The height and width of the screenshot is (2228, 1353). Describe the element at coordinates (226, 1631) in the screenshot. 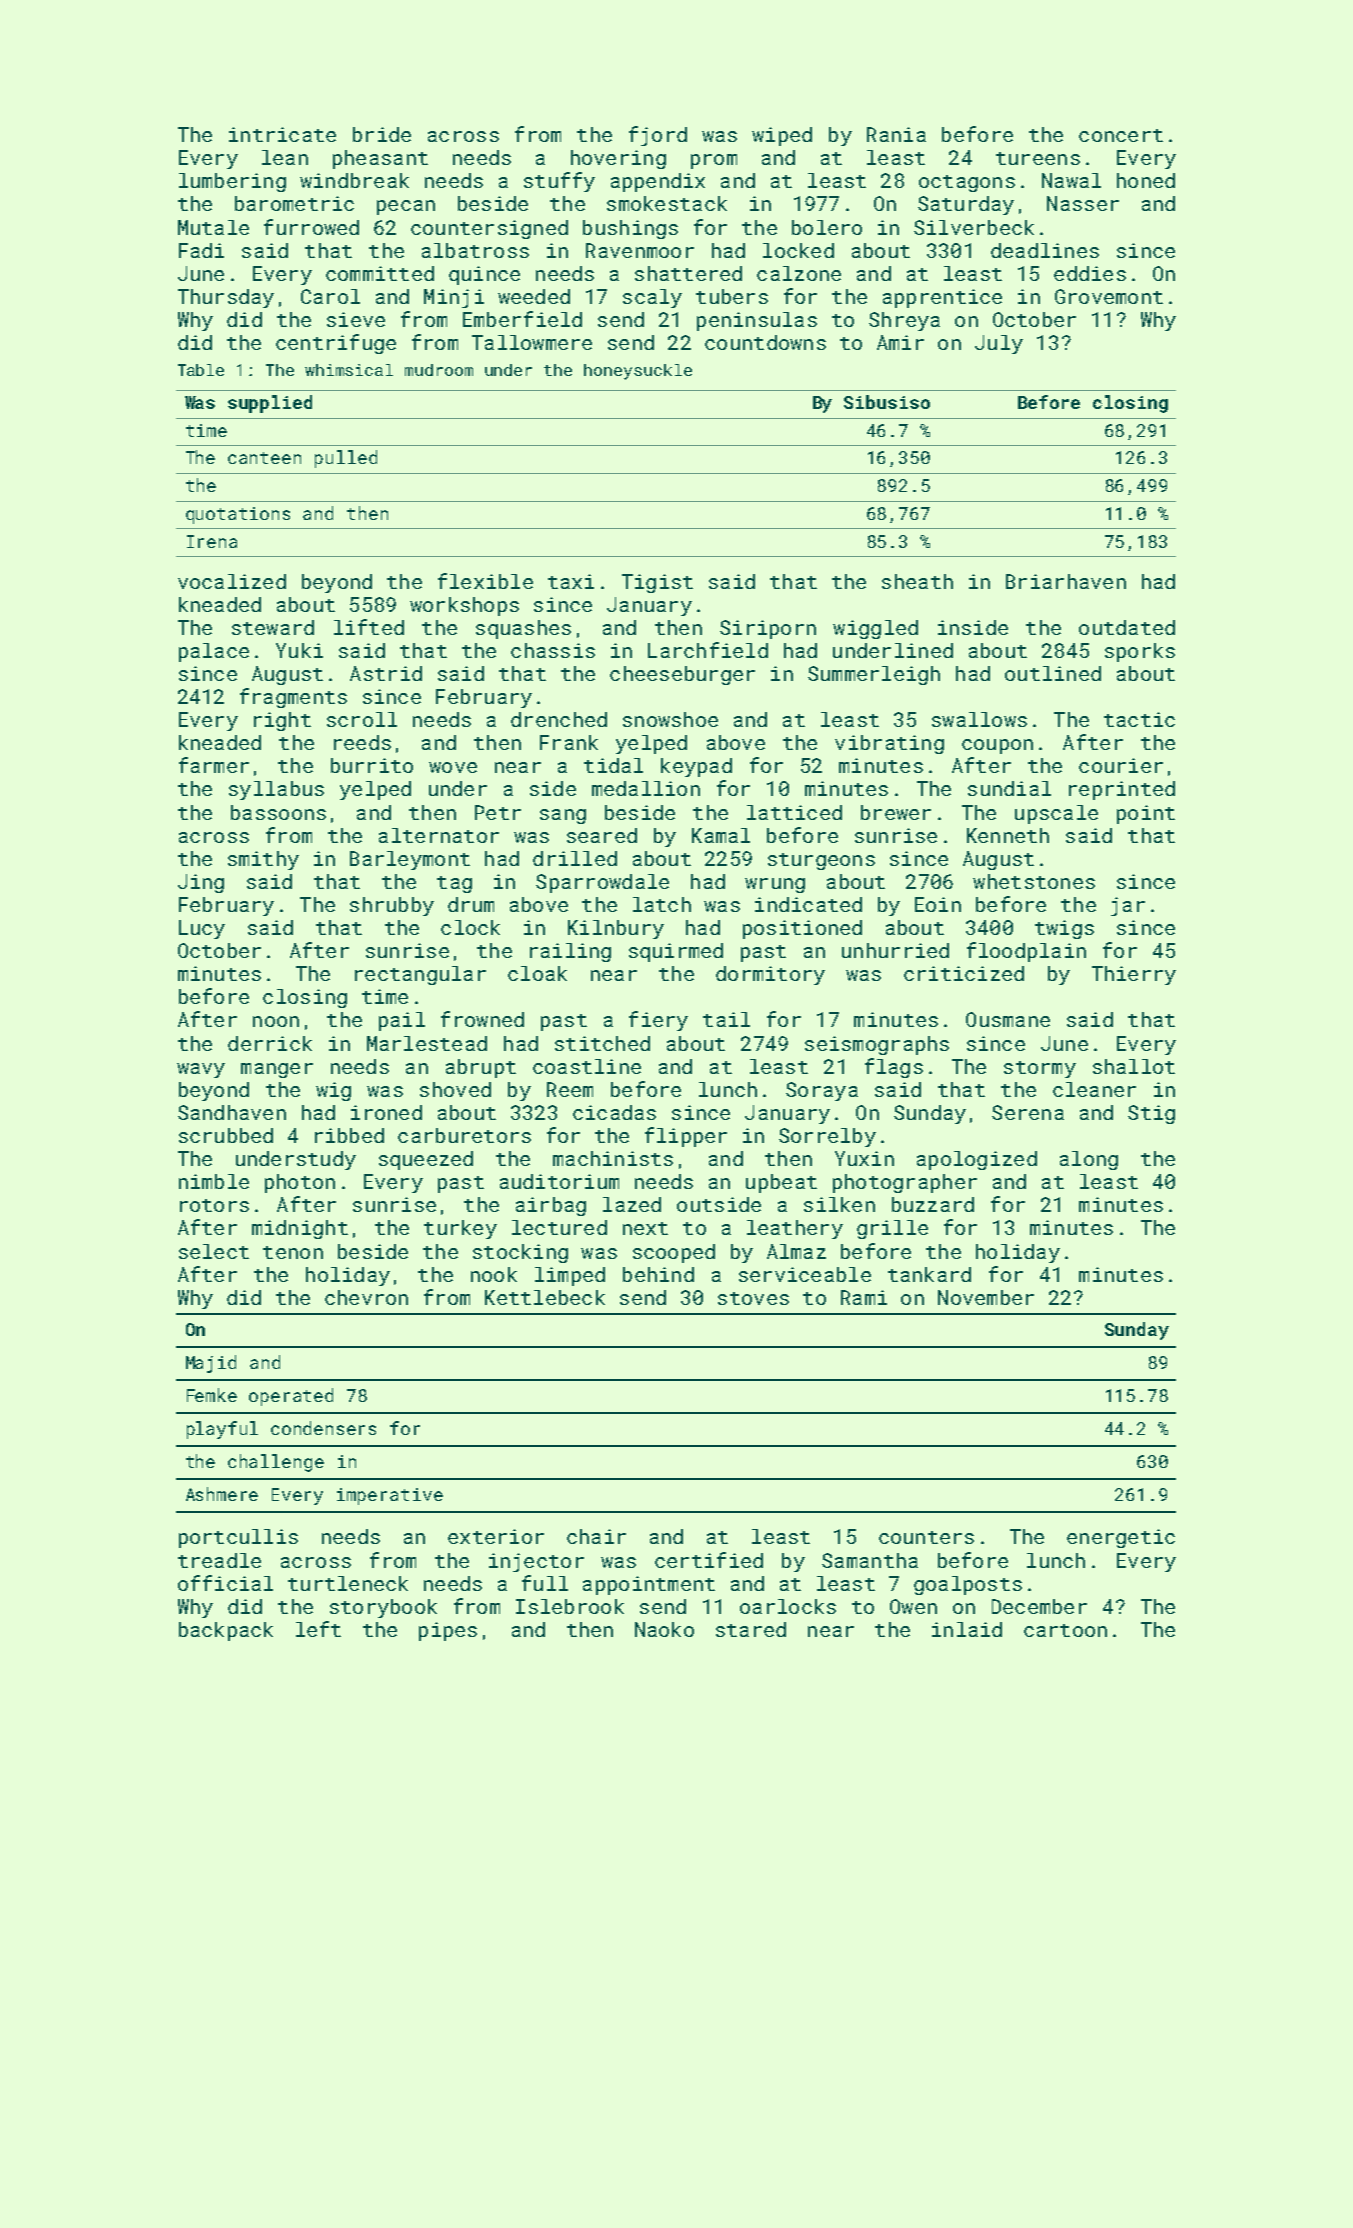

I see `backpack` at that location.
